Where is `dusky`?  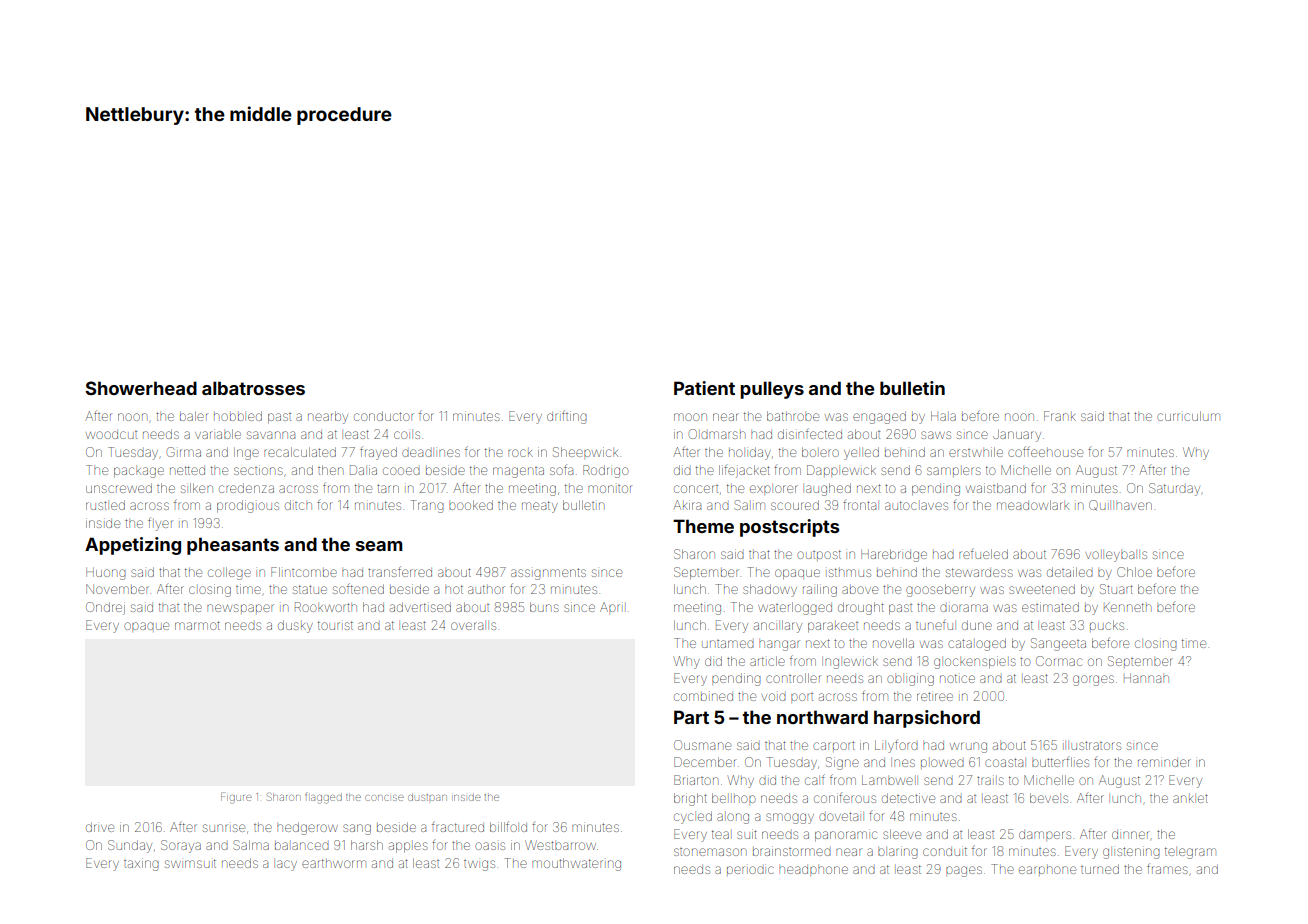
dusky is located at coordinates (295, 626).
